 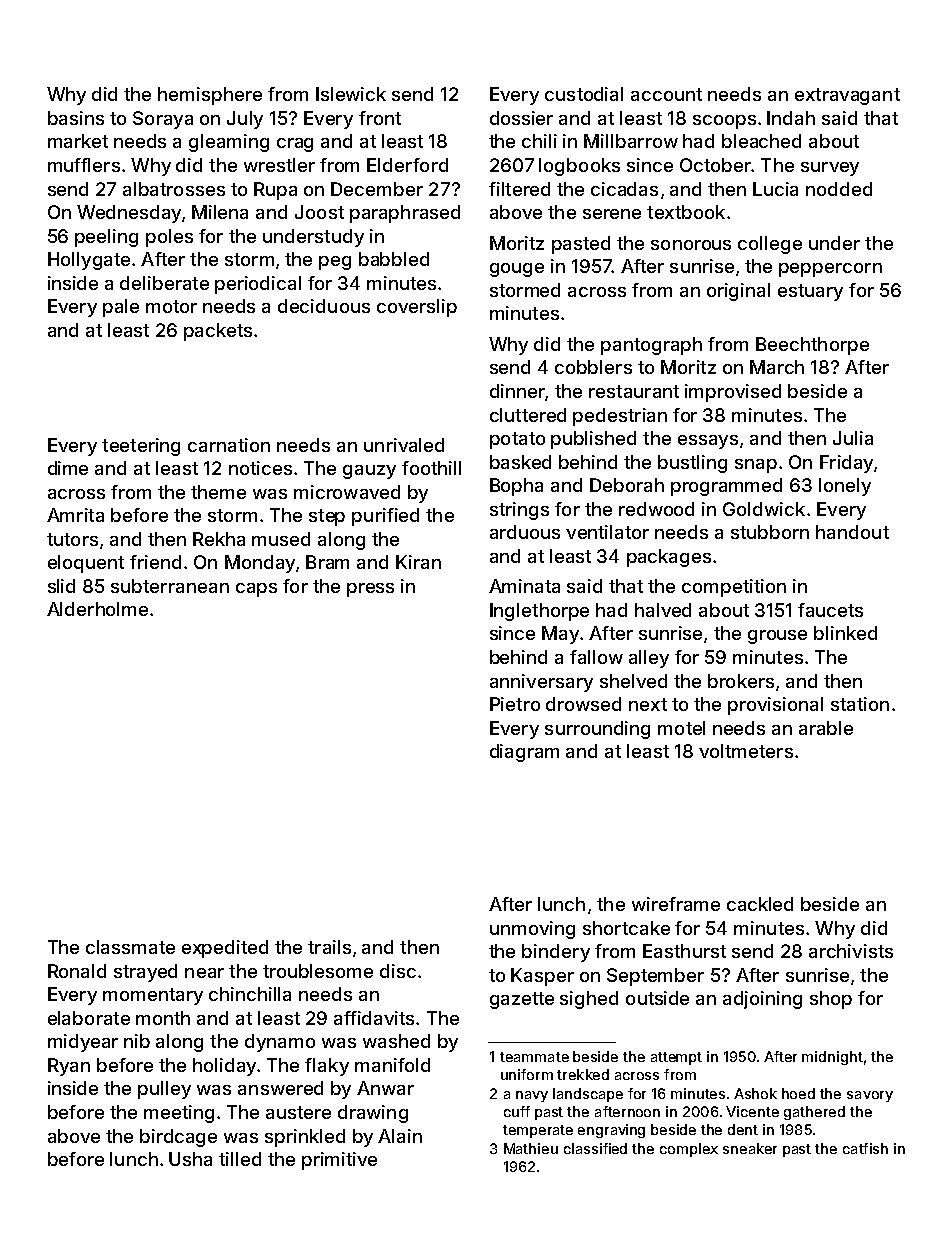 I want to click on chili, so click(x=539, y=141).
